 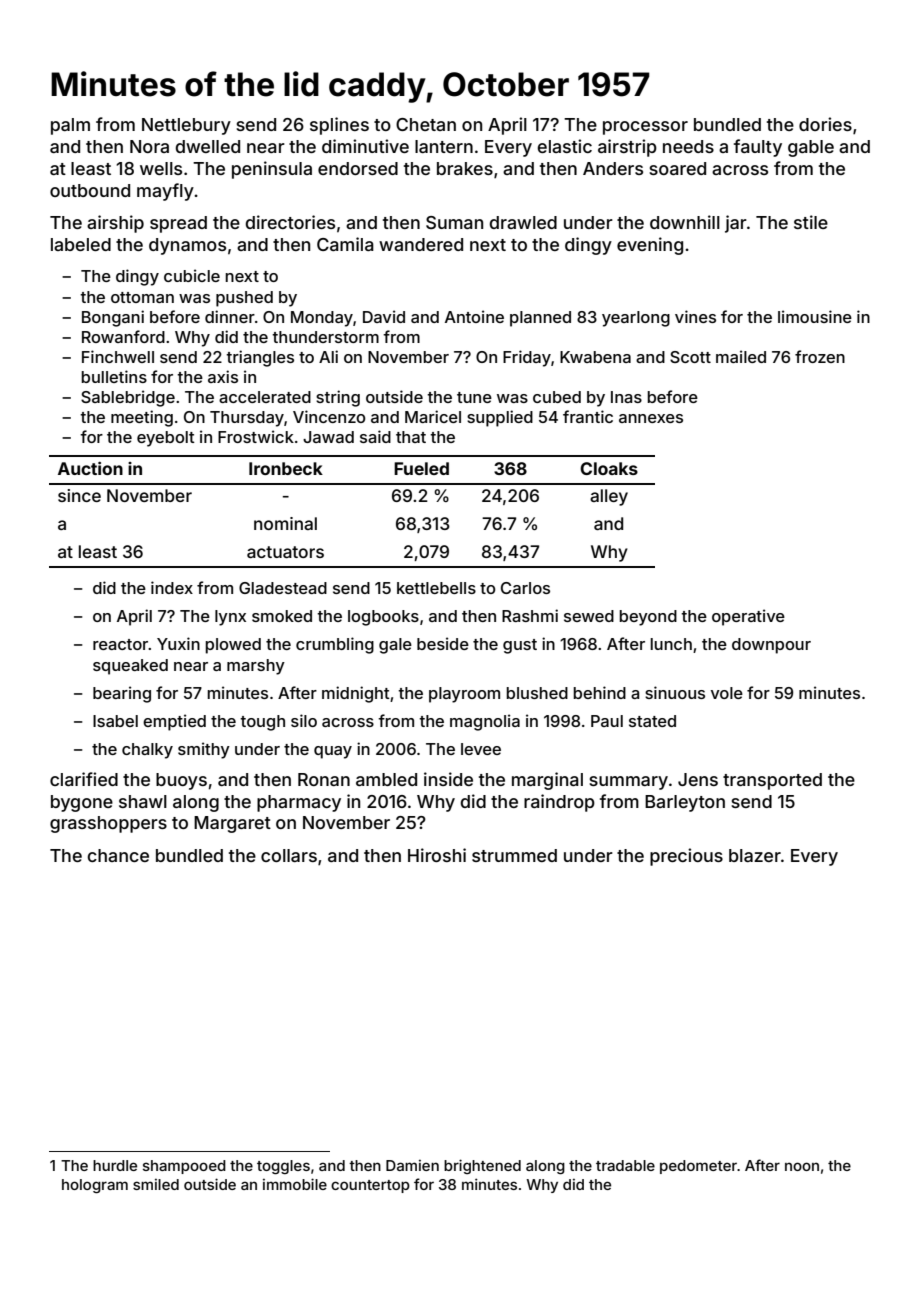 What do you see at coordinates (465, 168) in the screenshot?
I see `brakes` at bounding box center [465, 168].
